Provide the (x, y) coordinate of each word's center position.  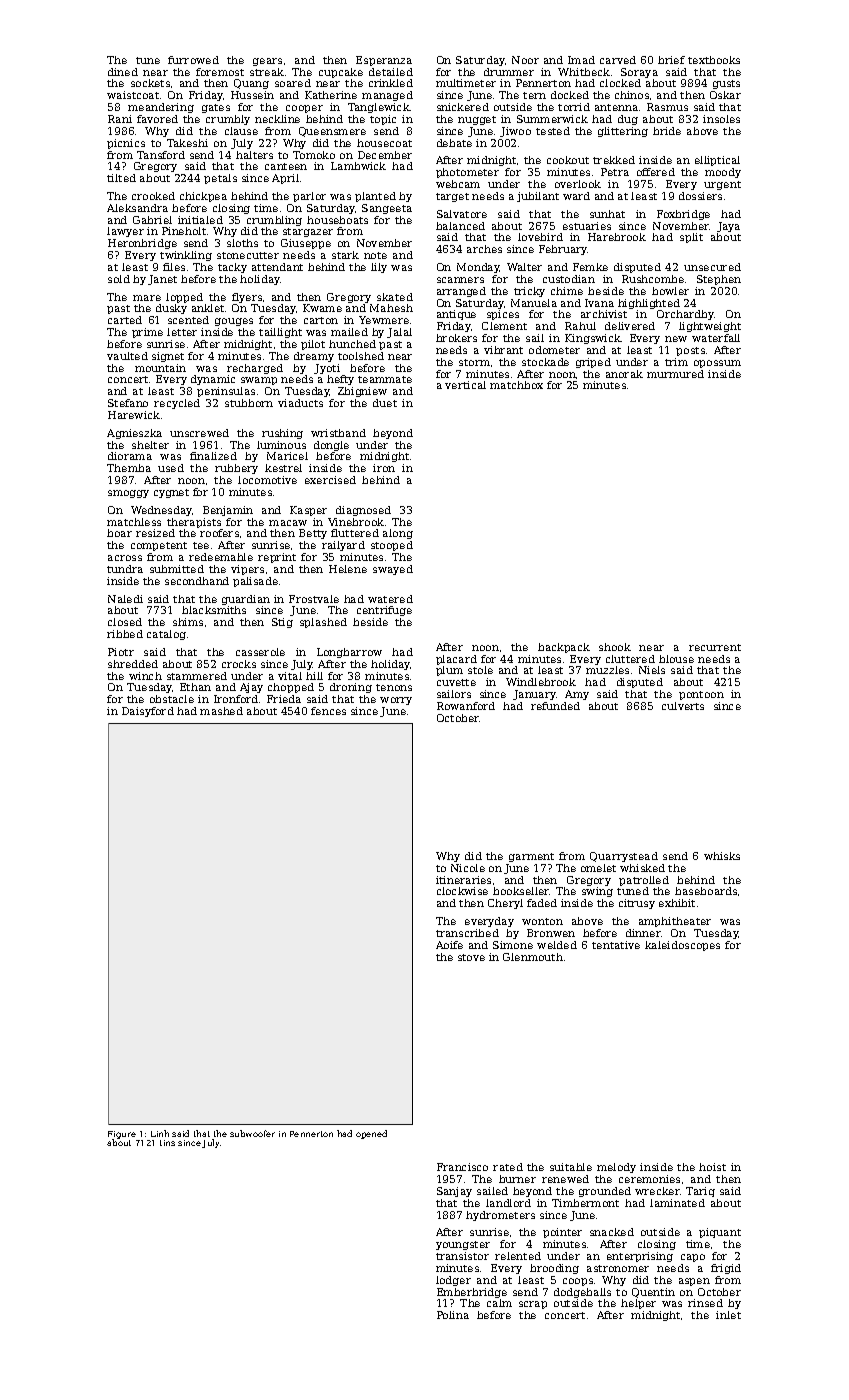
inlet (728, 1315)
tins (167, 1143)
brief (671, 60)
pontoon (701, 695)
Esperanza (384, 61)
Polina (453, 1315)
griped (593, 363)
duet (385, 403)
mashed (221, 711)
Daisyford (148, 712)
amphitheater (675, 922)
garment (531, 857)
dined (123, 72)
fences (328, 711)
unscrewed (199, 433)
